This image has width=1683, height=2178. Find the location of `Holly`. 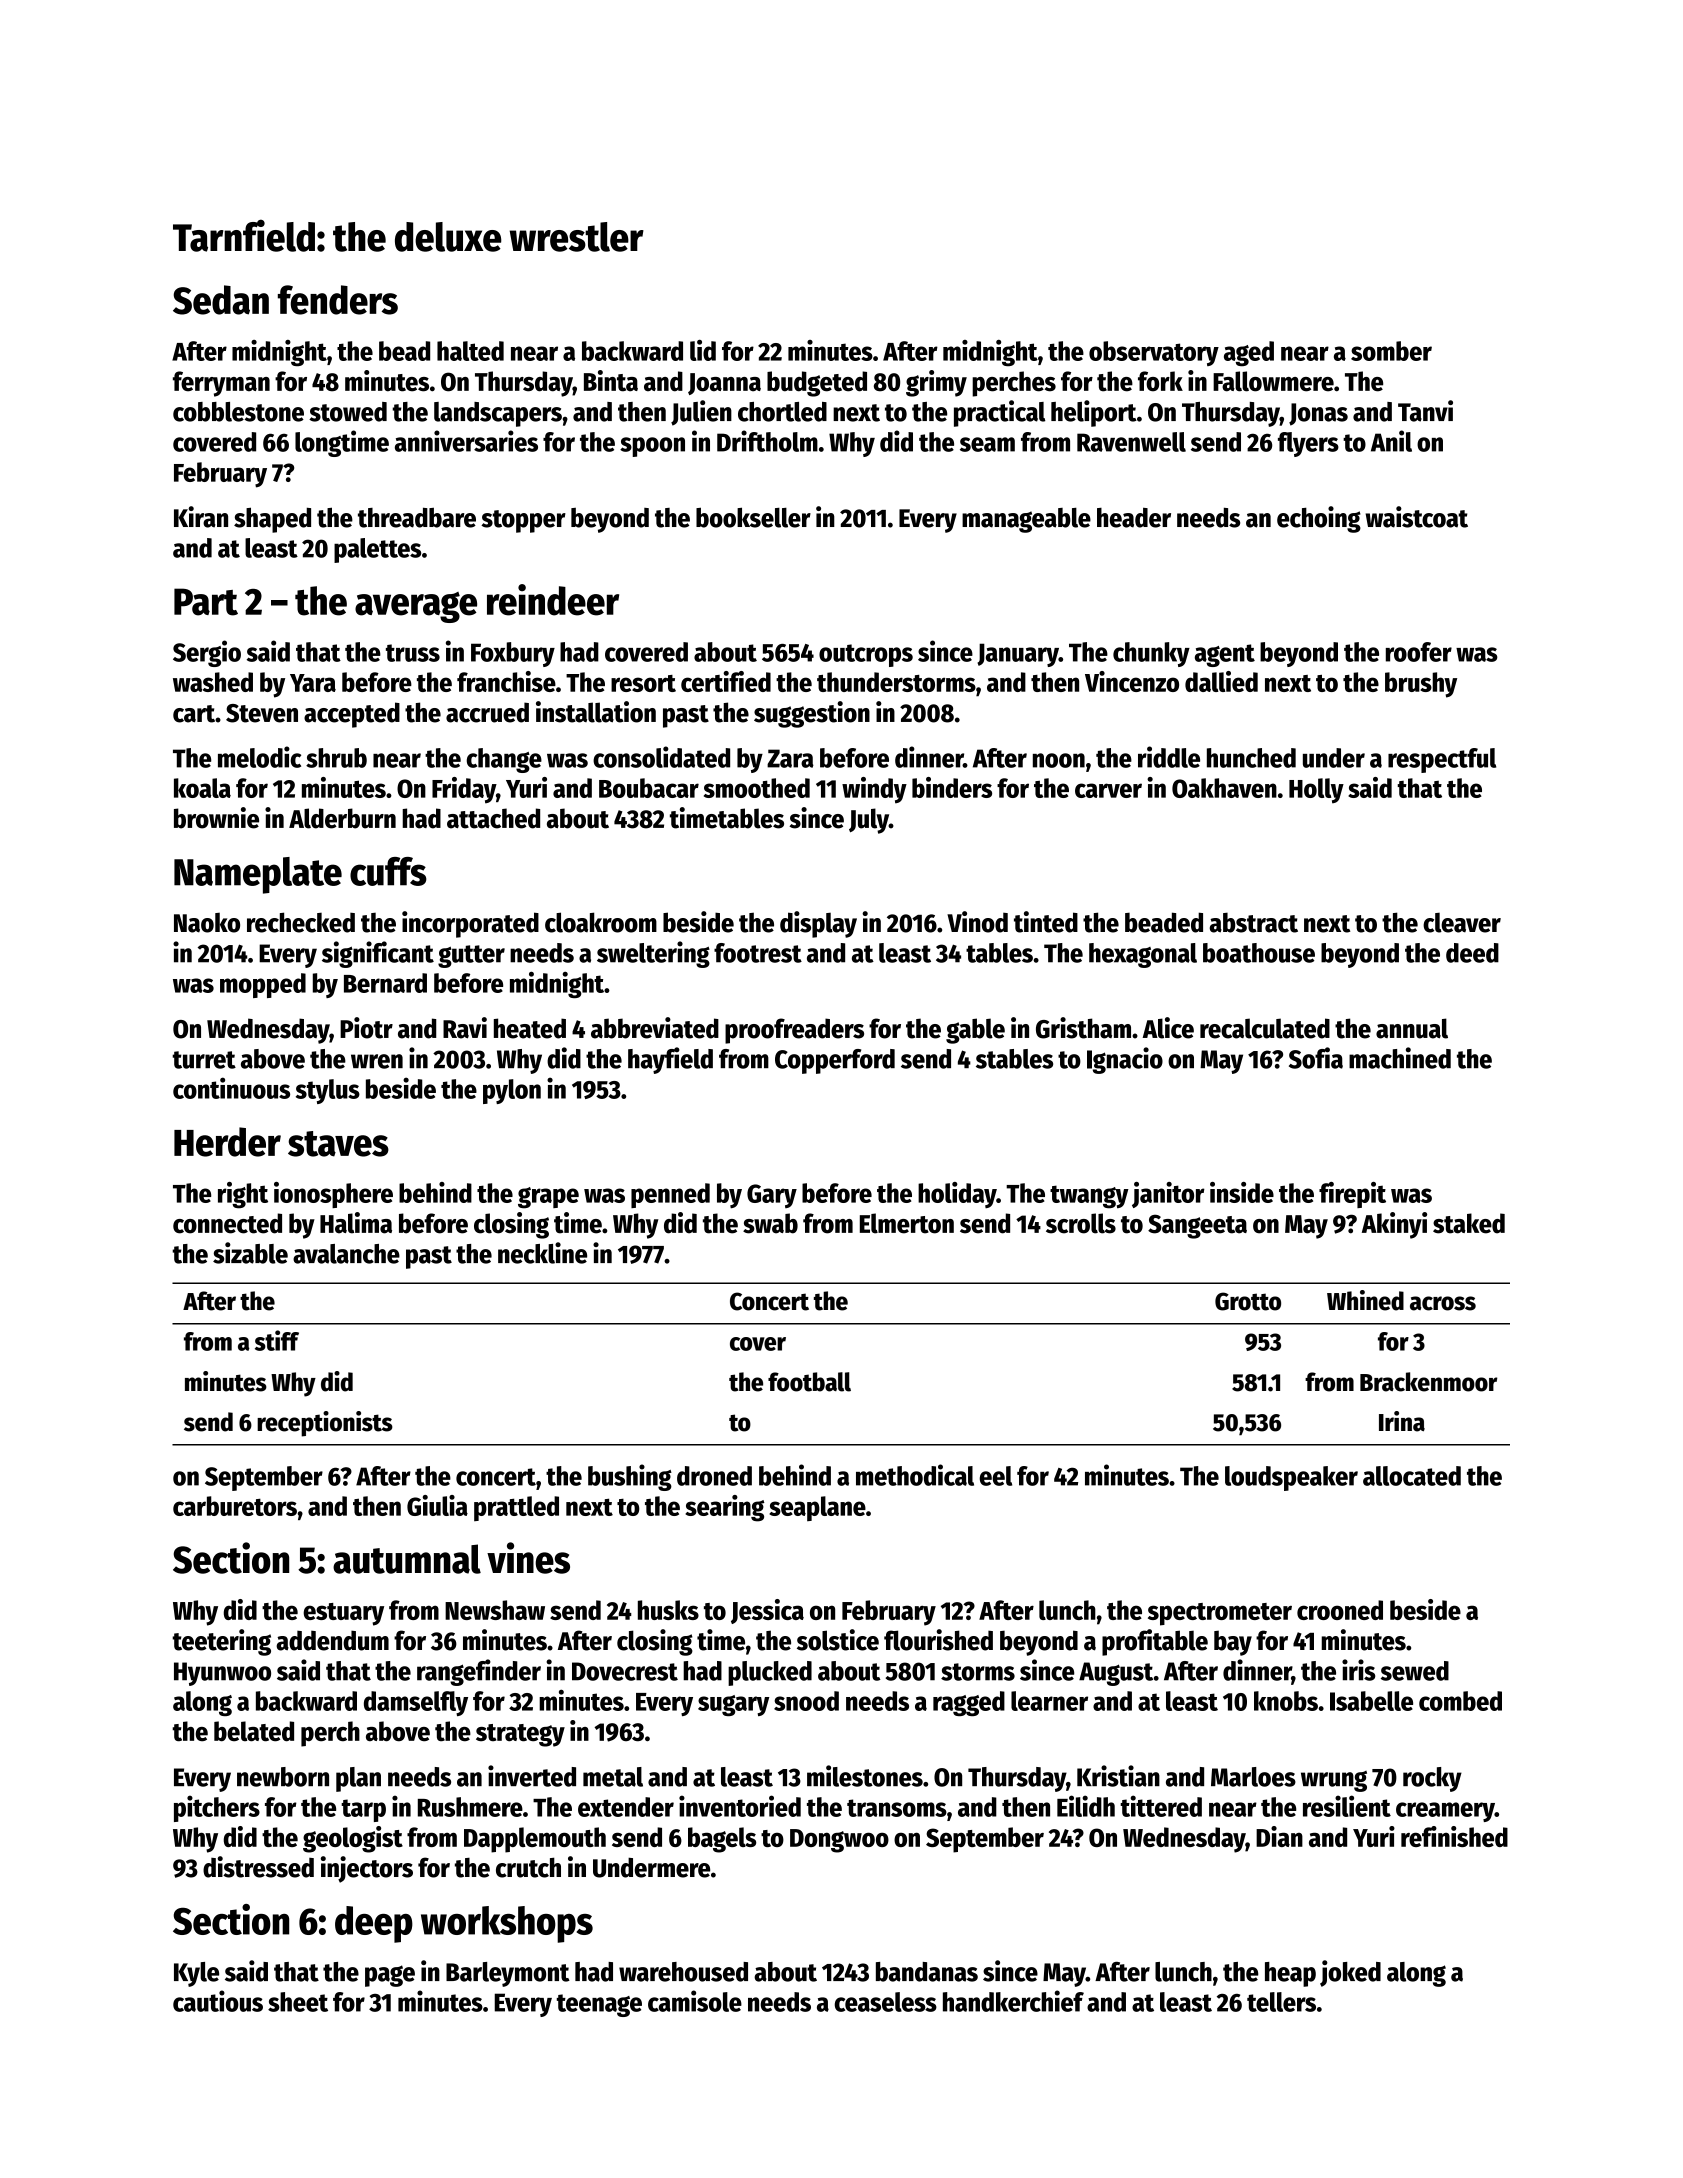

Holly is located at coordinates (1316, 791).
